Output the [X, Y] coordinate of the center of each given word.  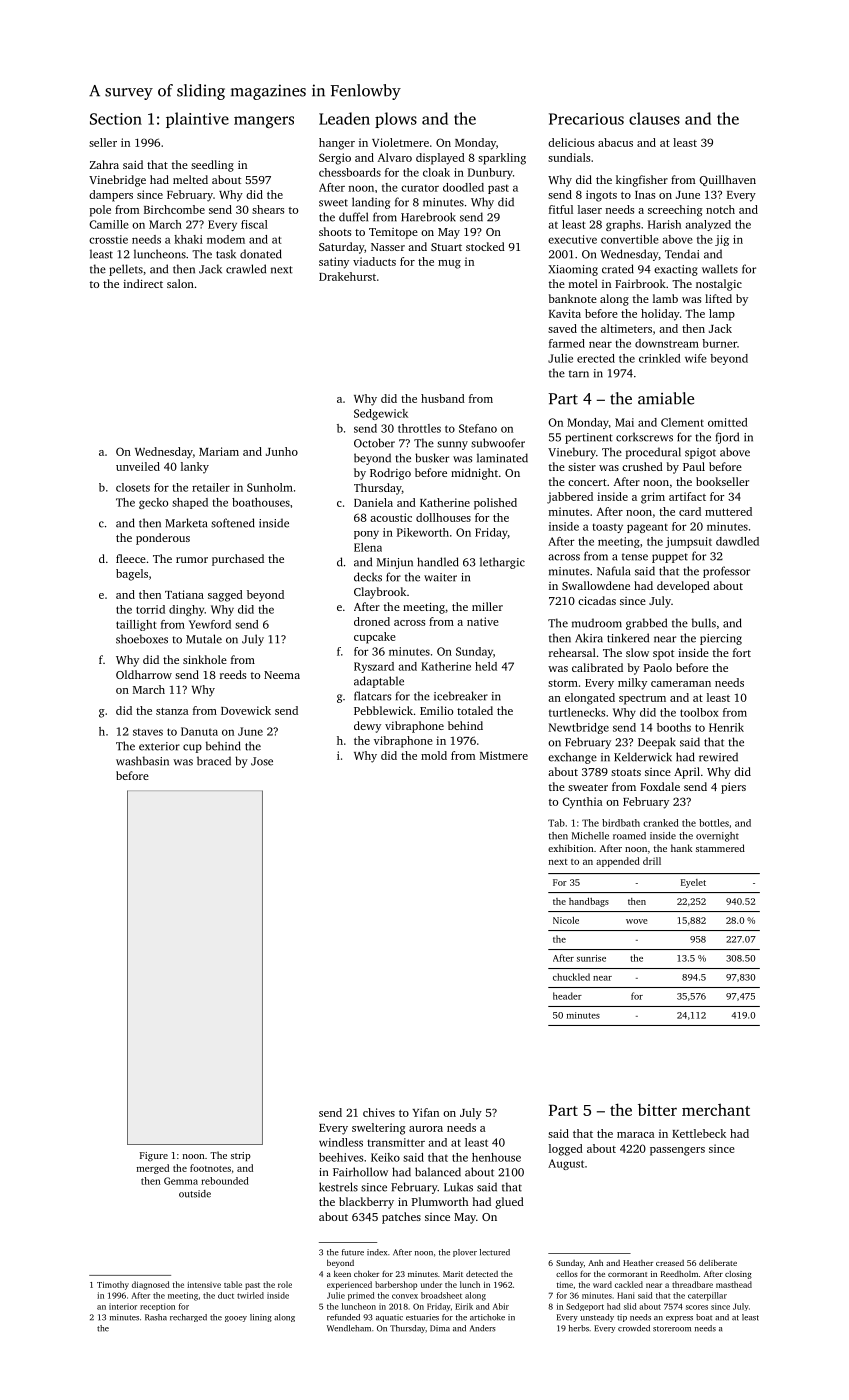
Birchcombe [174, 209]
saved [562, 328]
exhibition [570, 848]
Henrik [726, 727]
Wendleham [349, 1328]
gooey [236, 1319]
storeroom [672, 1329]
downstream [667, 343]
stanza [172, 711]
